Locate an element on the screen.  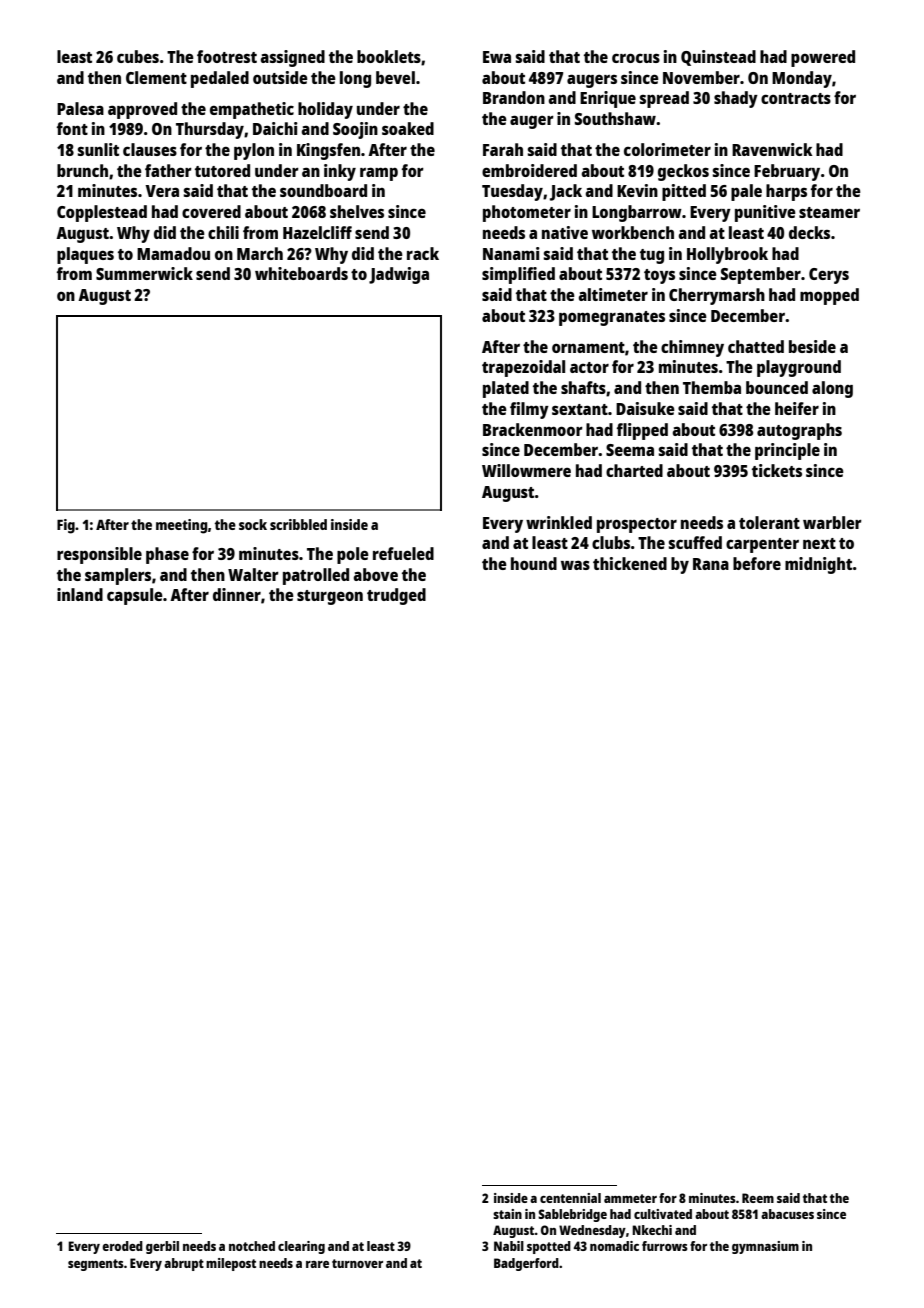
Fig is located at coordinates (66, 526).
